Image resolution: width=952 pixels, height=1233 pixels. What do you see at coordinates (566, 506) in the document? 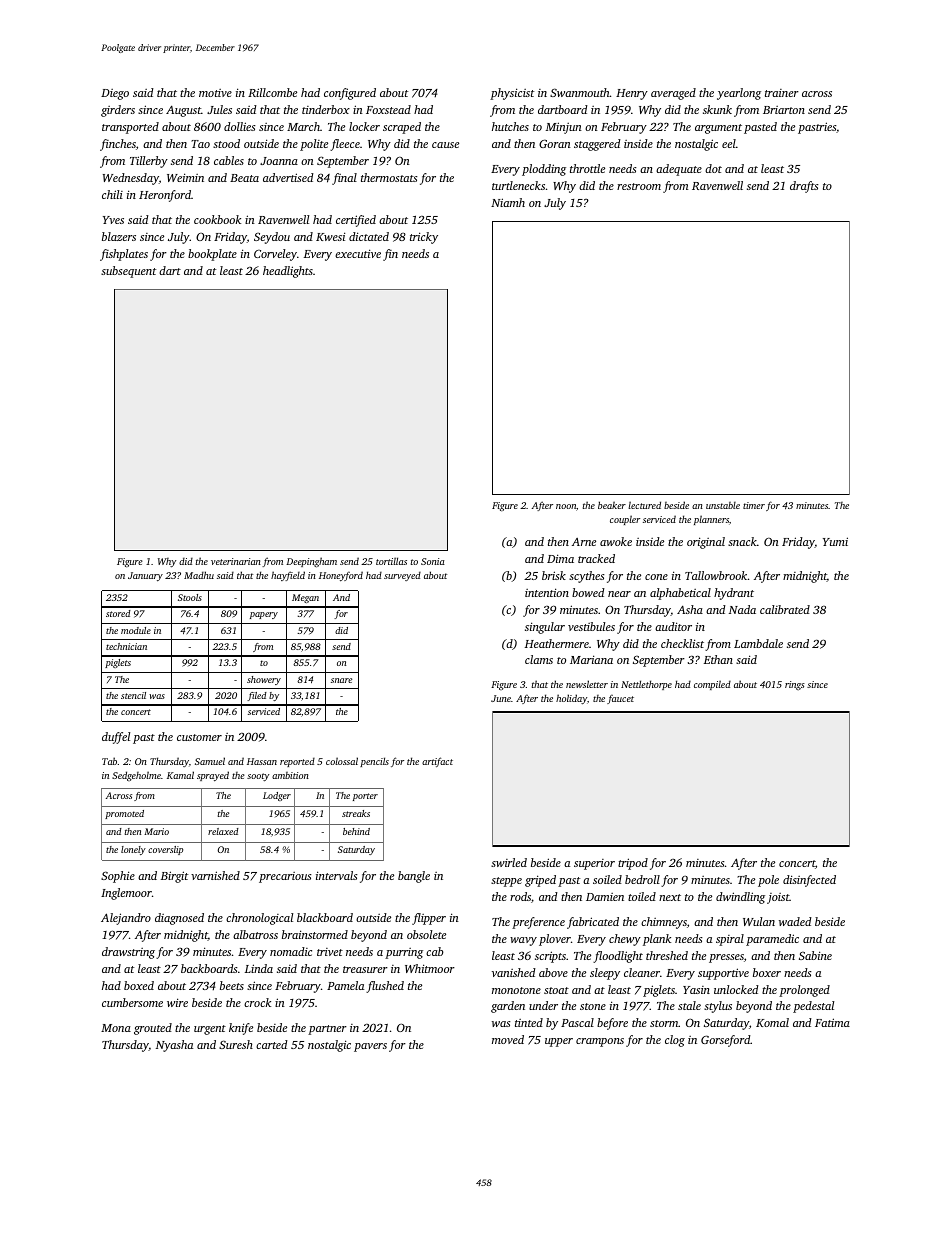
I see `noon` at bounding box center [566, 506].
